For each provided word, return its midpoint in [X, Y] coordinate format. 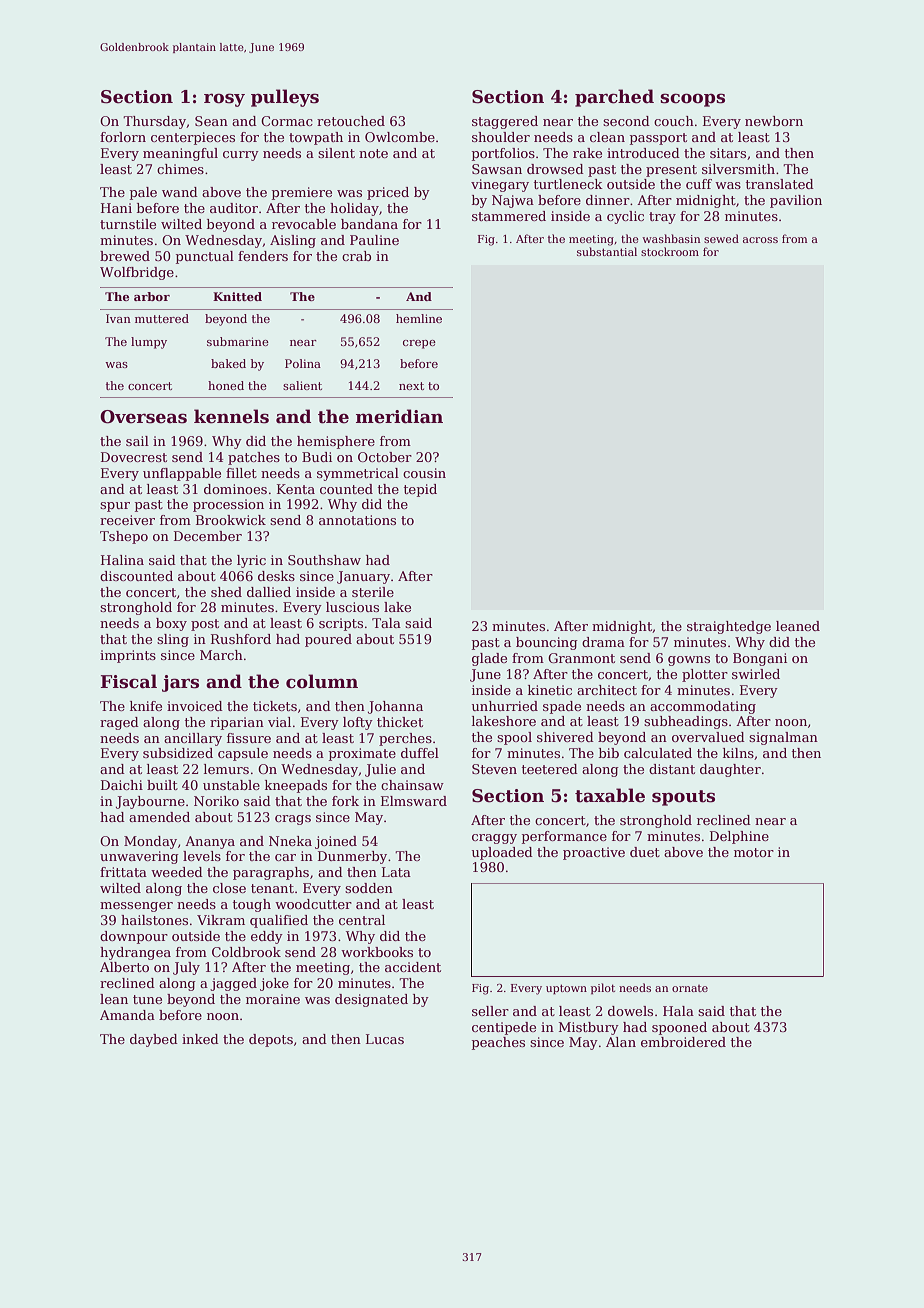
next [411, 386]
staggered [505, 122]
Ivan [118, 318]
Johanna [395, 707]
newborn [774, 121]
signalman [783, 738]
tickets [275, 706]
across [760, 240]
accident [413, 967]
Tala [386, 623]
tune [147, 999]
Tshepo [124, 537]
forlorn [123, 137]
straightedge [729, 627]
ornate [690, 988]
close [229, 888]
